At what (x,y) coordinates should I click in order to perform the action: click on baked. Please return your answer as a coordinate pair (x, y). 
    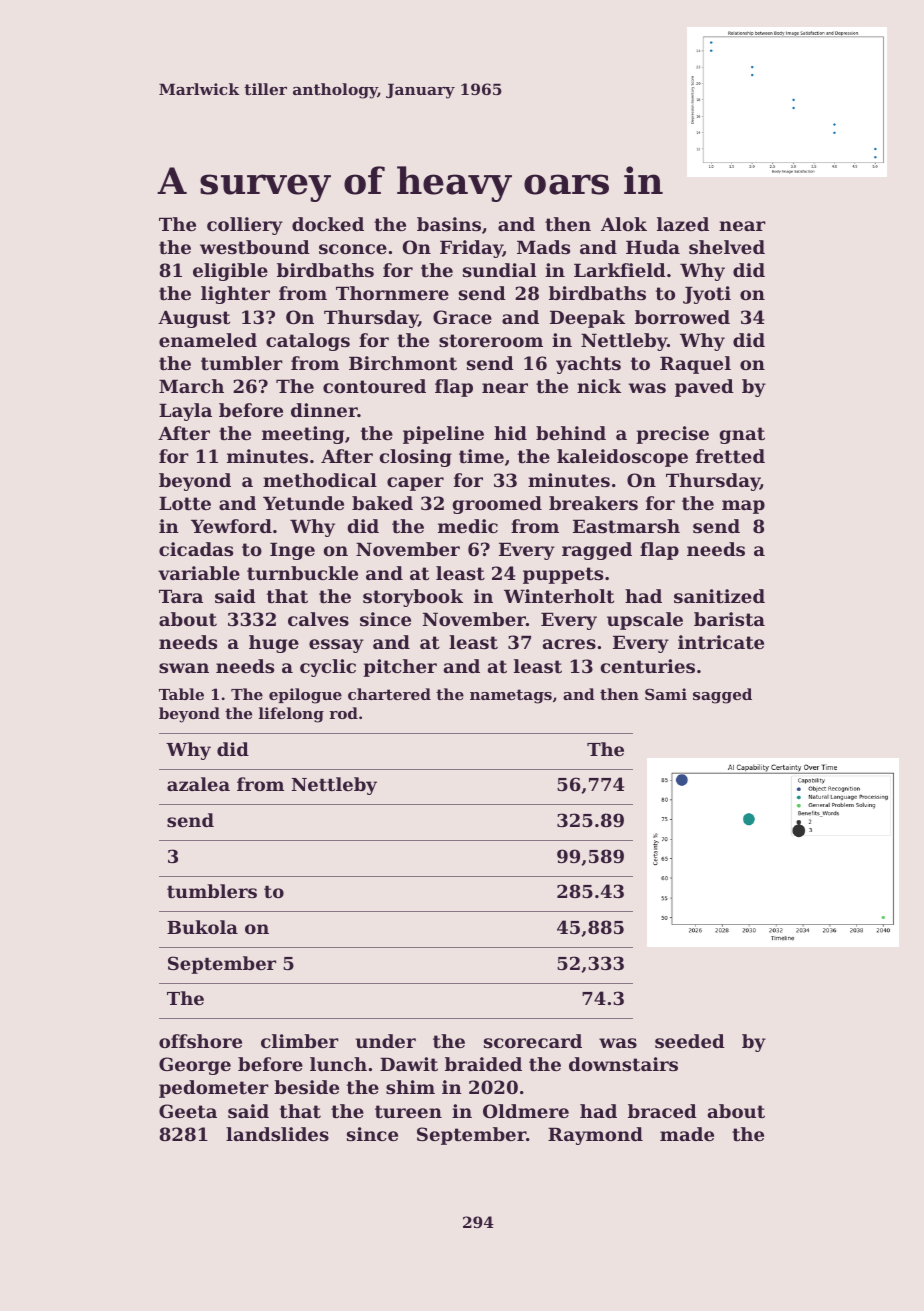
    Looking at the image, I should click on (382, 503).
